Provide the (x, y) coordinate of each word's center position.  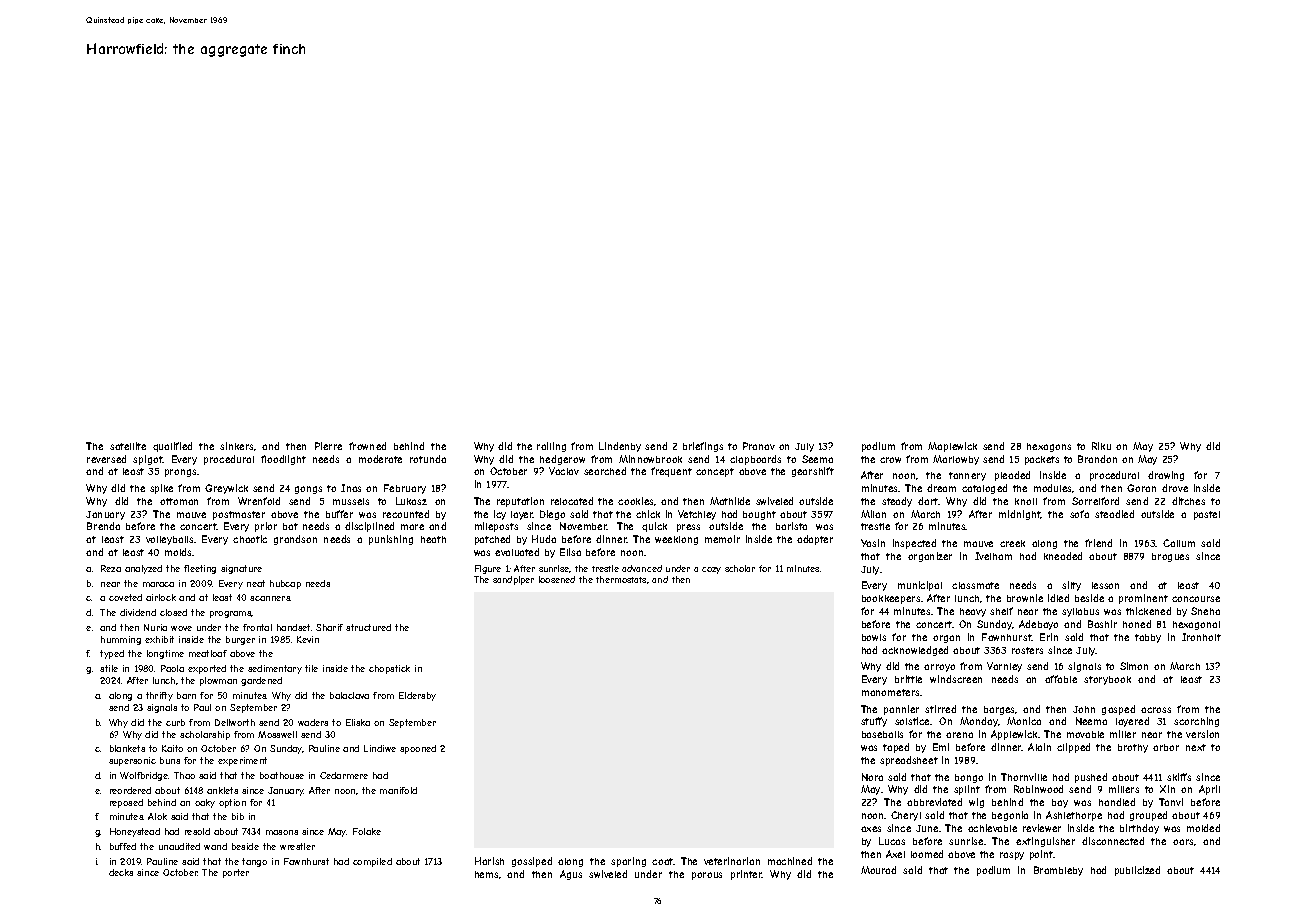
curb (175, 722)
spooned (418, 749)
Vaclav (564, 471)
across (1156, 710)
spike (161, 489)
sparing (628, 862)
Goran (1141, 488)
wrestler (297, 846)
